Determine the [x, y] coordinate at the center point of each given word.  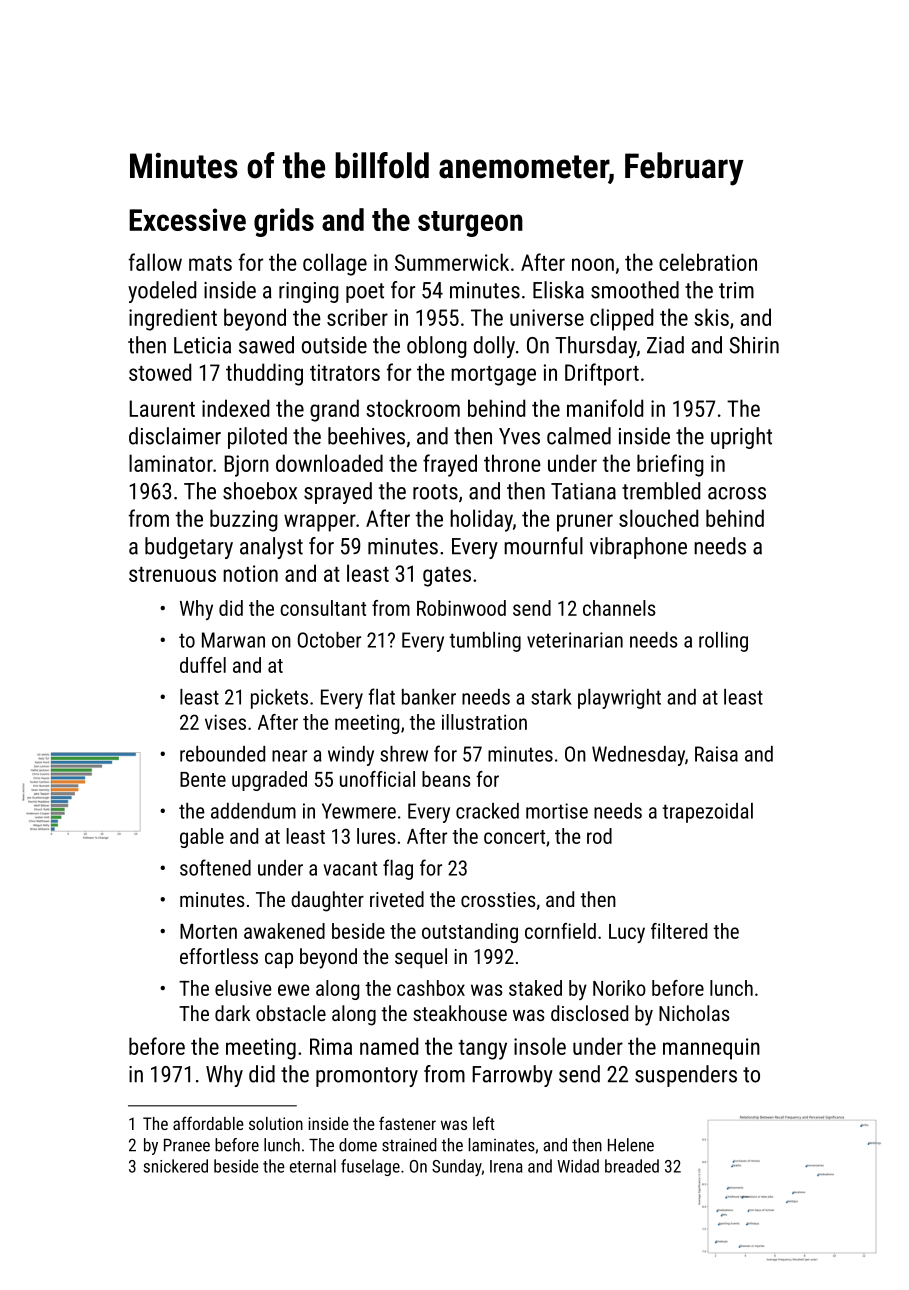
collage [335, 264]
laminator [171, 463]
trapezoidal [708, 813]
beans [446, 779]
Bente [203, 779]
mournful [543, 546]
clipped [621, 319]
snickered [175, 1166]
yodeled [162, 292]
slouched [658, 518]
